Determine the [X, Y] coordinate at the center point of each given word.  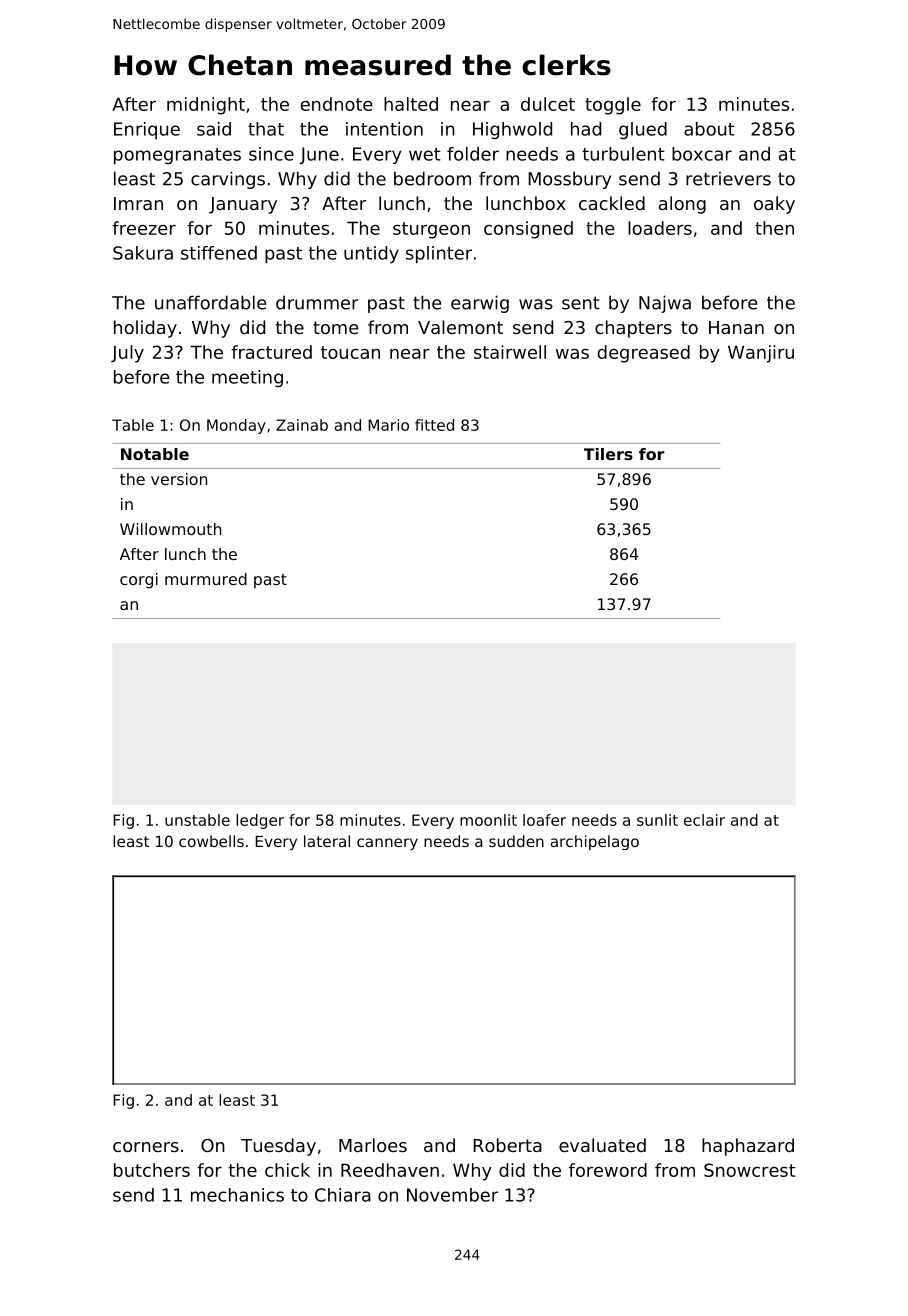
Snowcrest [750, 1170]
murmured [206, 579]
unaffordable [210, 302]
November [452, 1195]
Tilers [608, 454]
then [774, 228]
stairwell [510, 352]
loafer [544, 820]
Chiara [343, 1195]
